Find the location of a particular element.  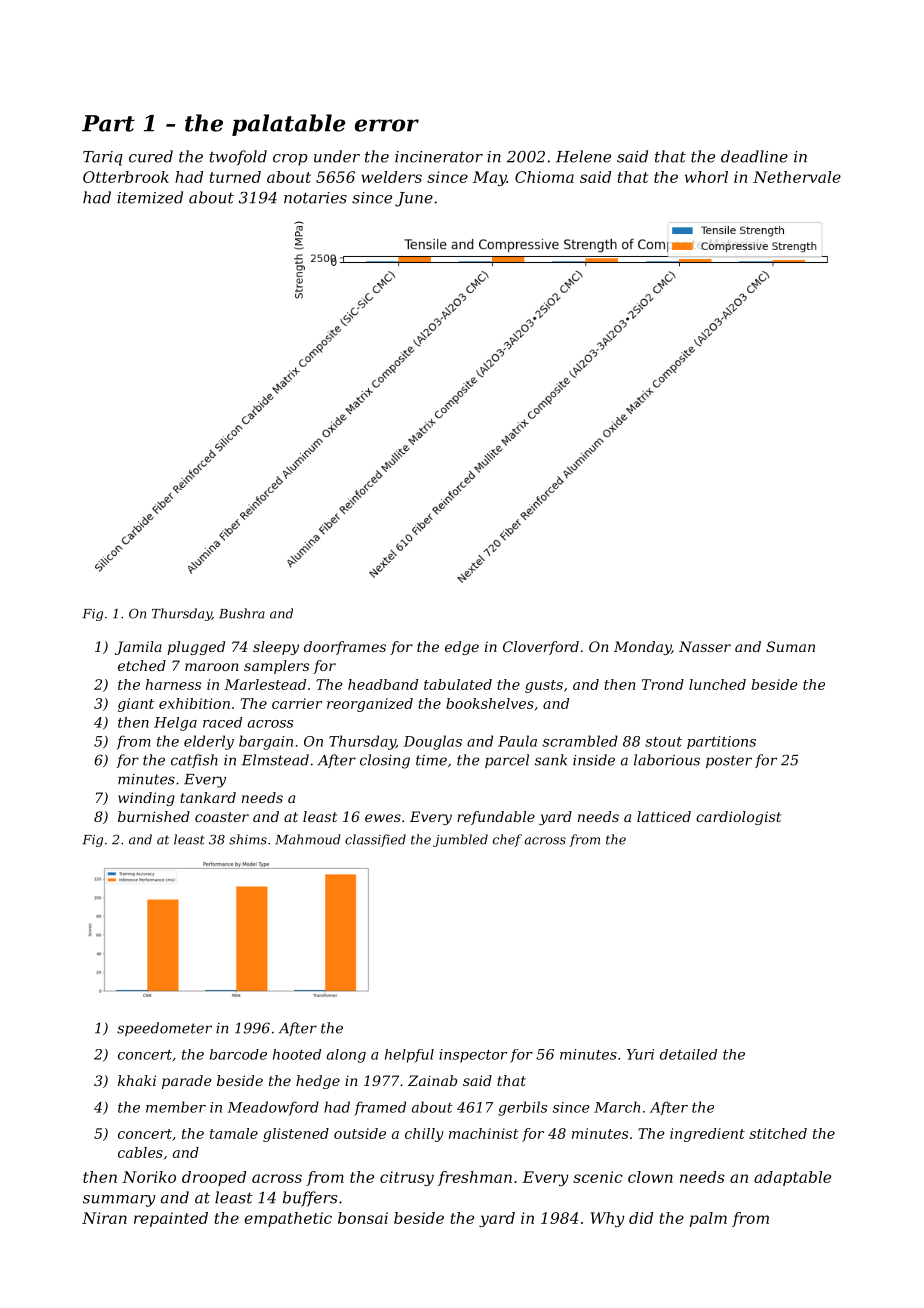

incinerator is located at coordinates (439, 157).
